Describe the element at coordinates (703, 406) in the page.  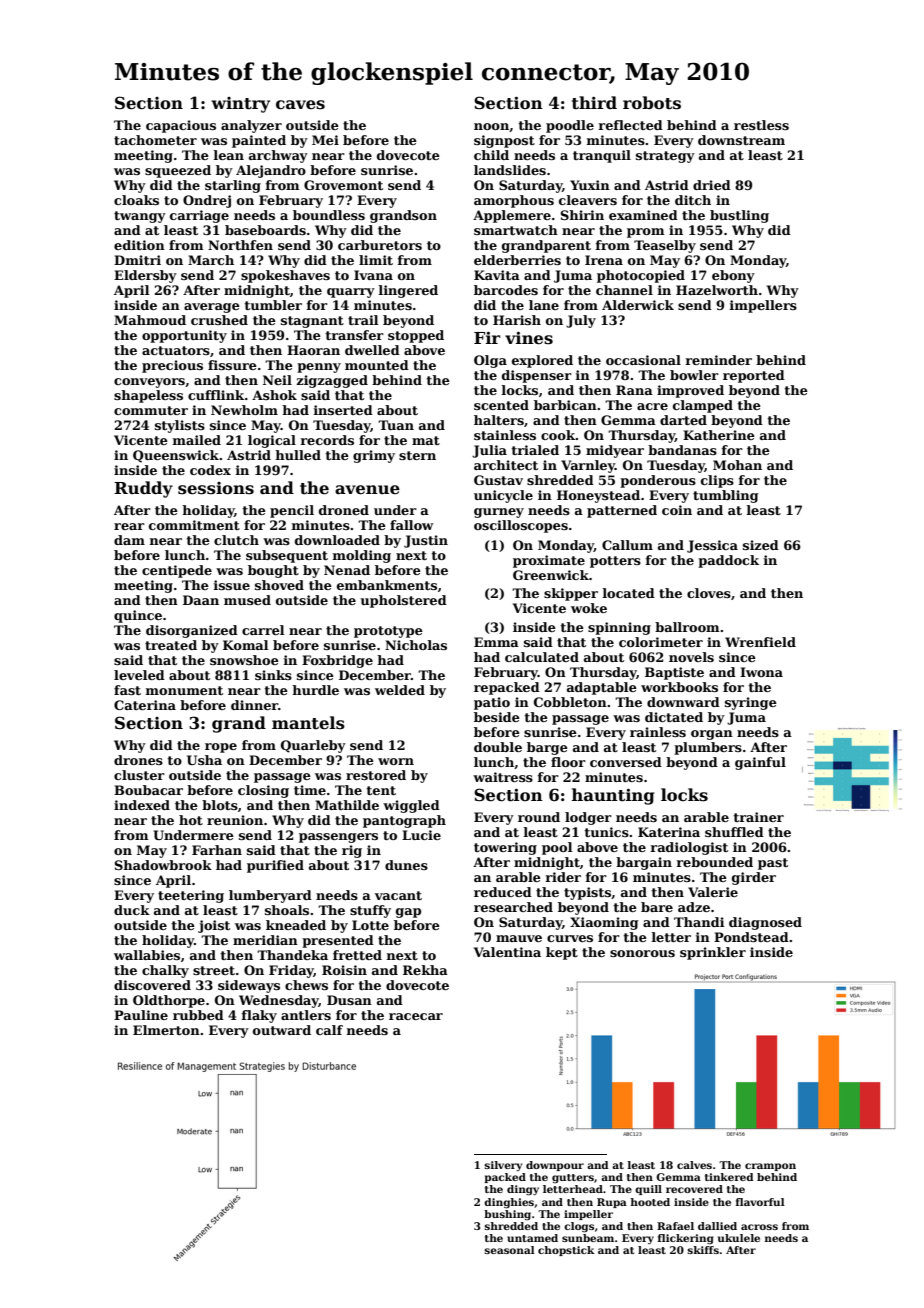
I see `clamped` at that location.
